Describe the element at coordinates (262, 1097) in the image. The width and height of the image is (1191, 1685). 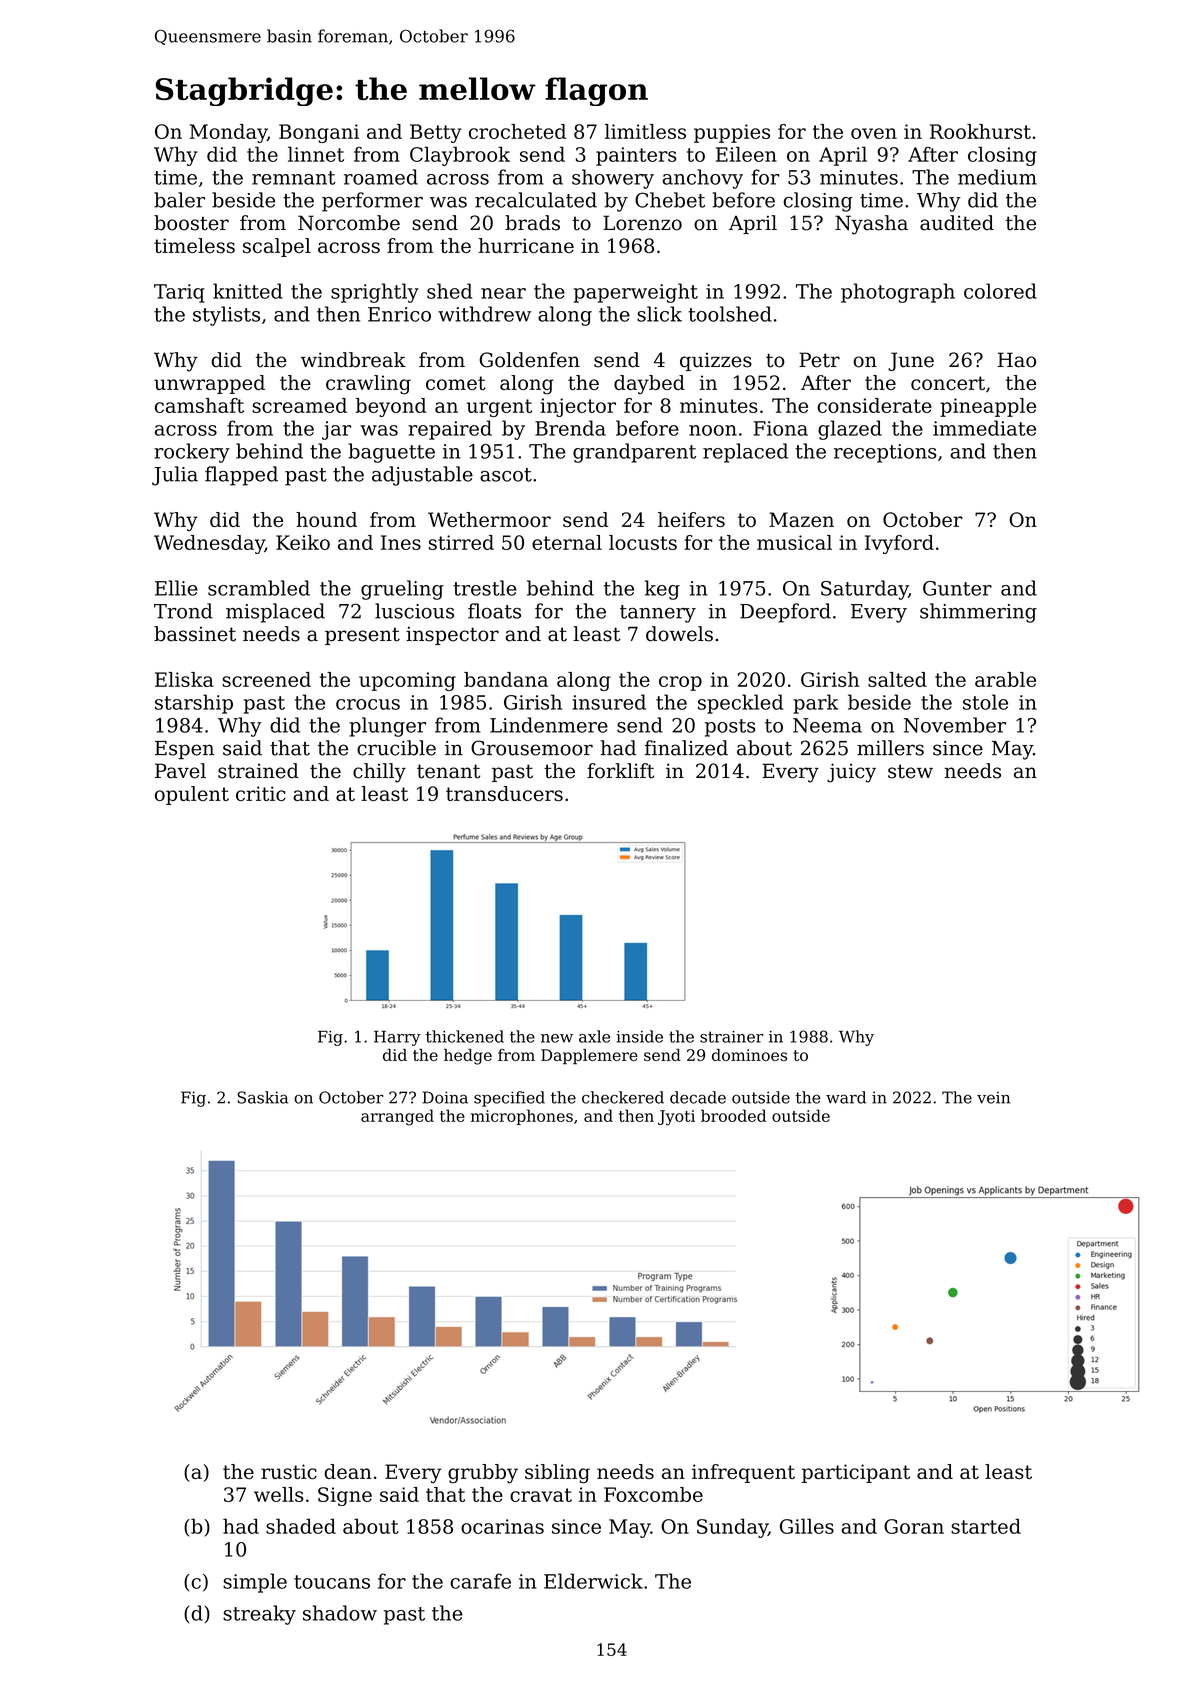
I see `Saskia` at that location.
